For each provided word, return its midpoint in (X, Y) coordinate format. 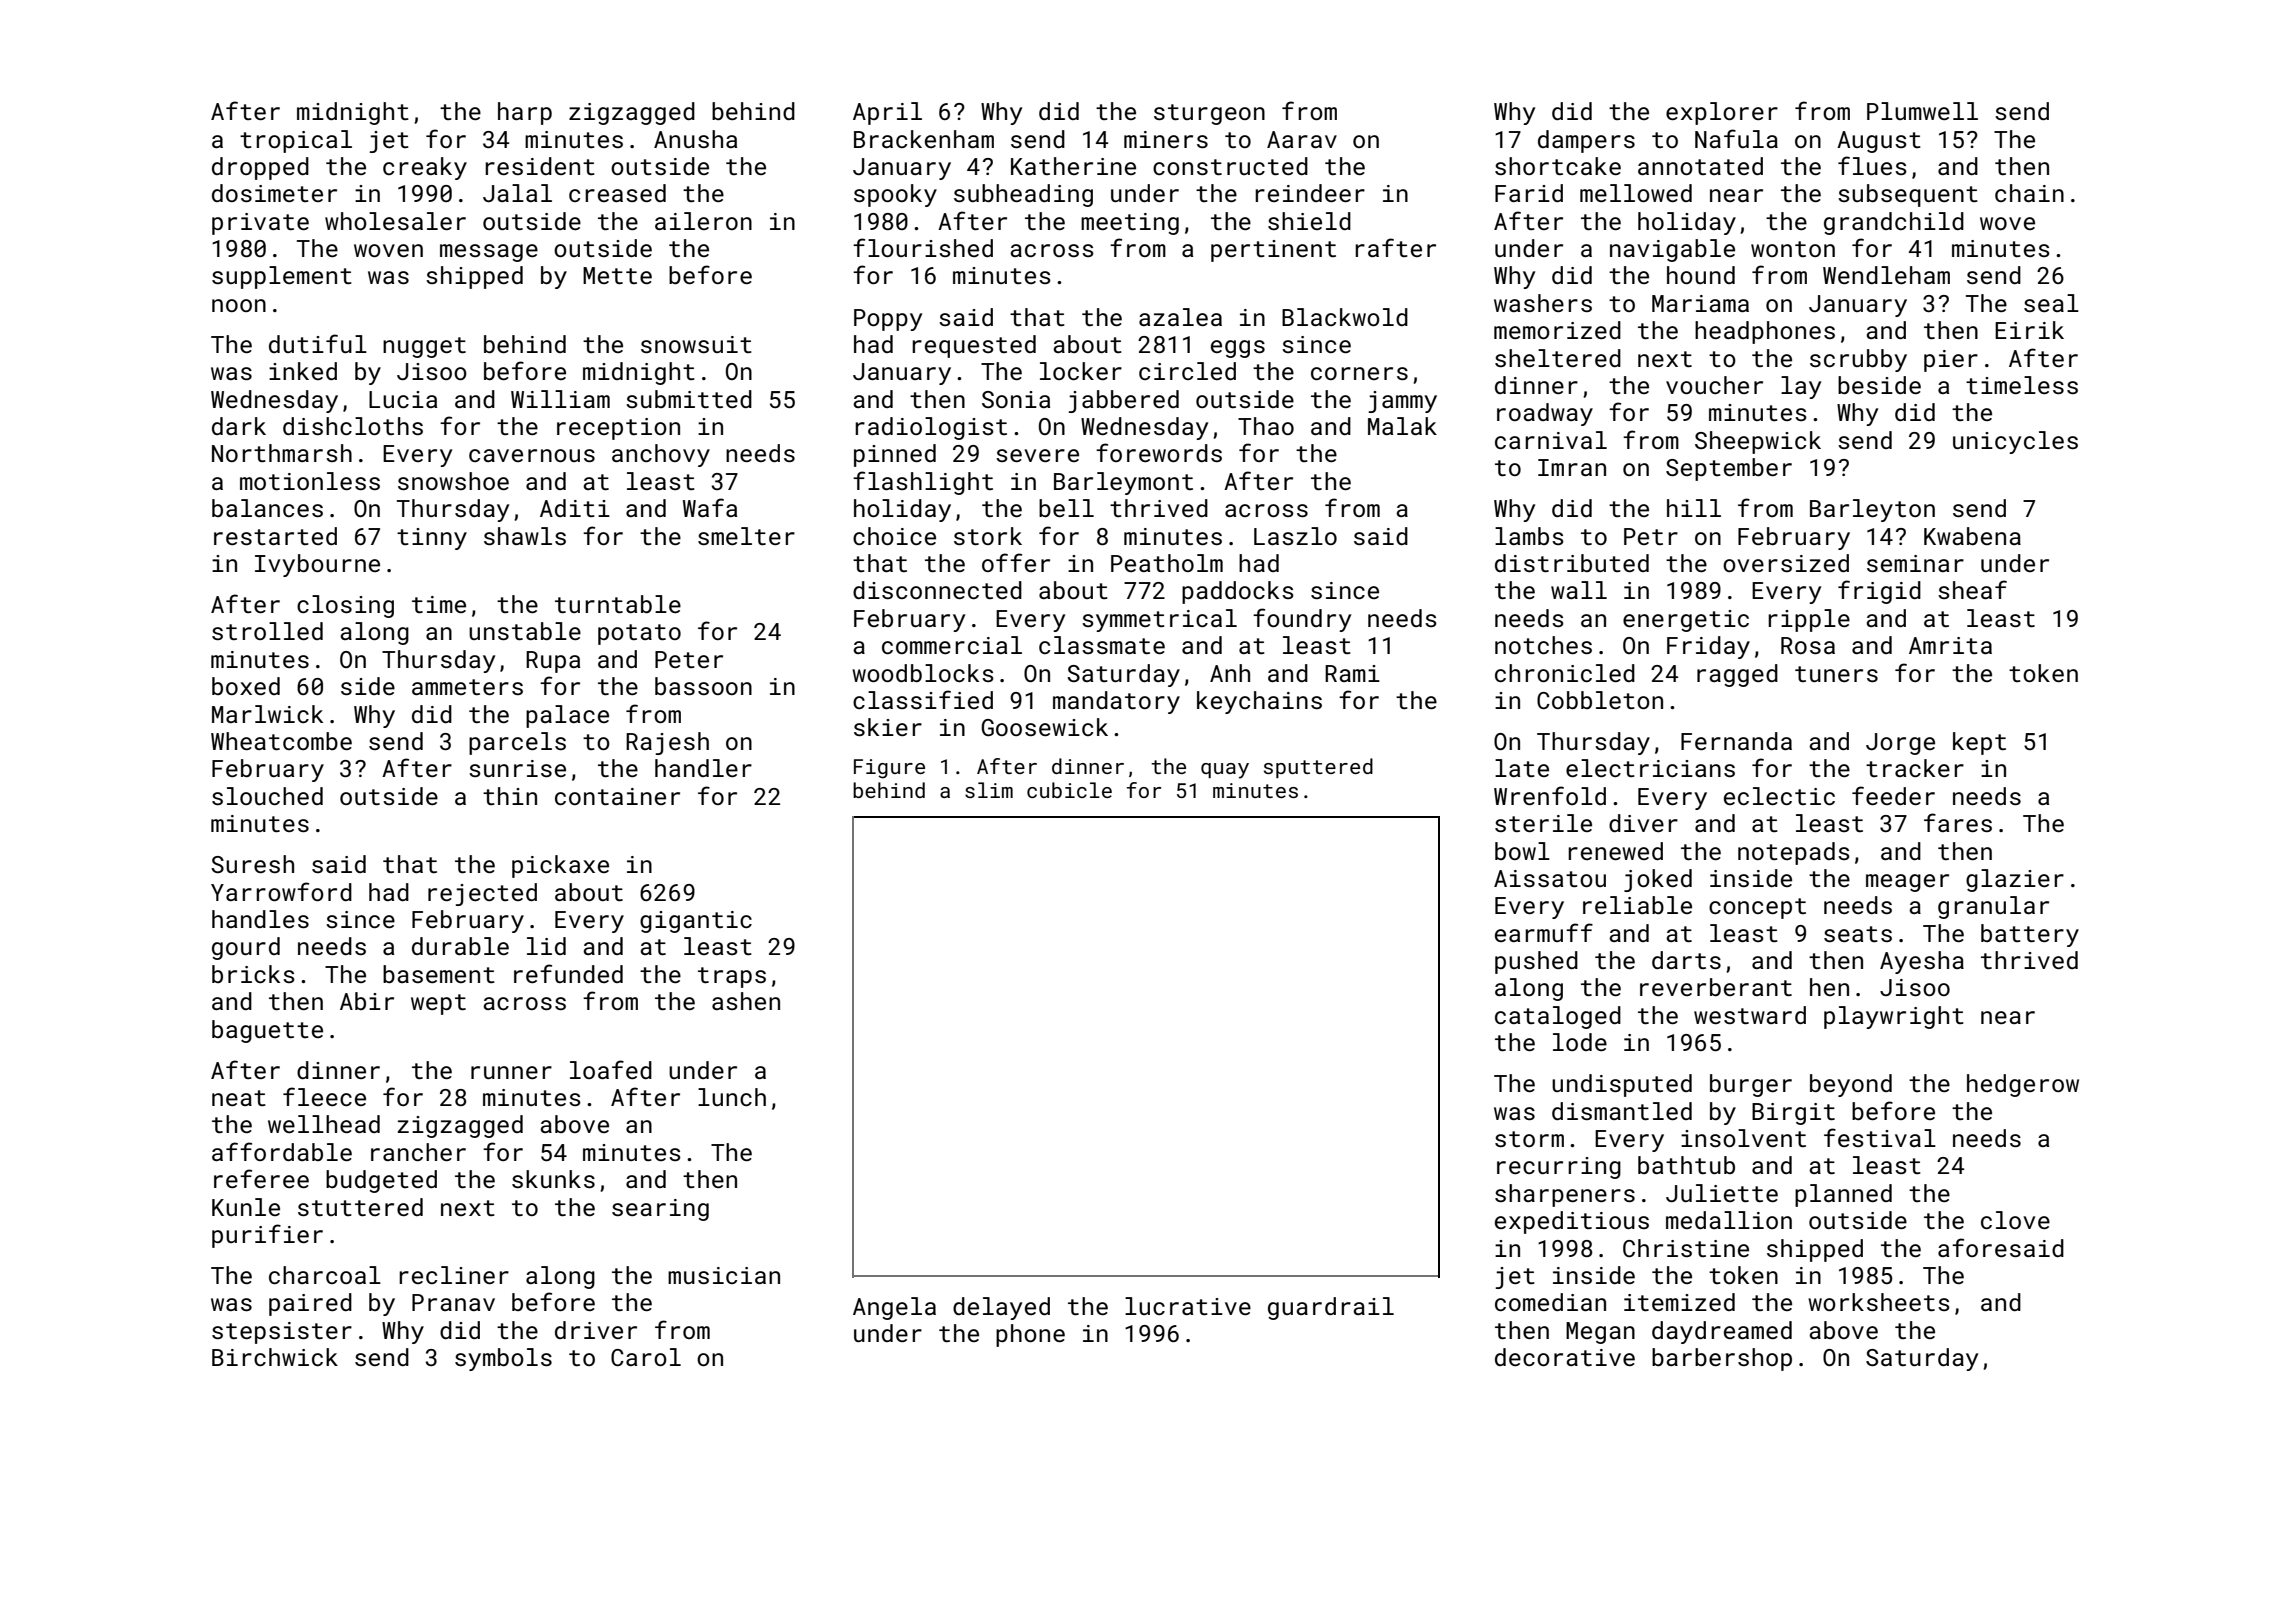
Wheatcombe (281, 741)
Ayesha (1922, 962)
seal (2051, 303)
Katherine (1073, 166)
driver (596, 1330)
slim (989, 790)
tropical (296, 141)
